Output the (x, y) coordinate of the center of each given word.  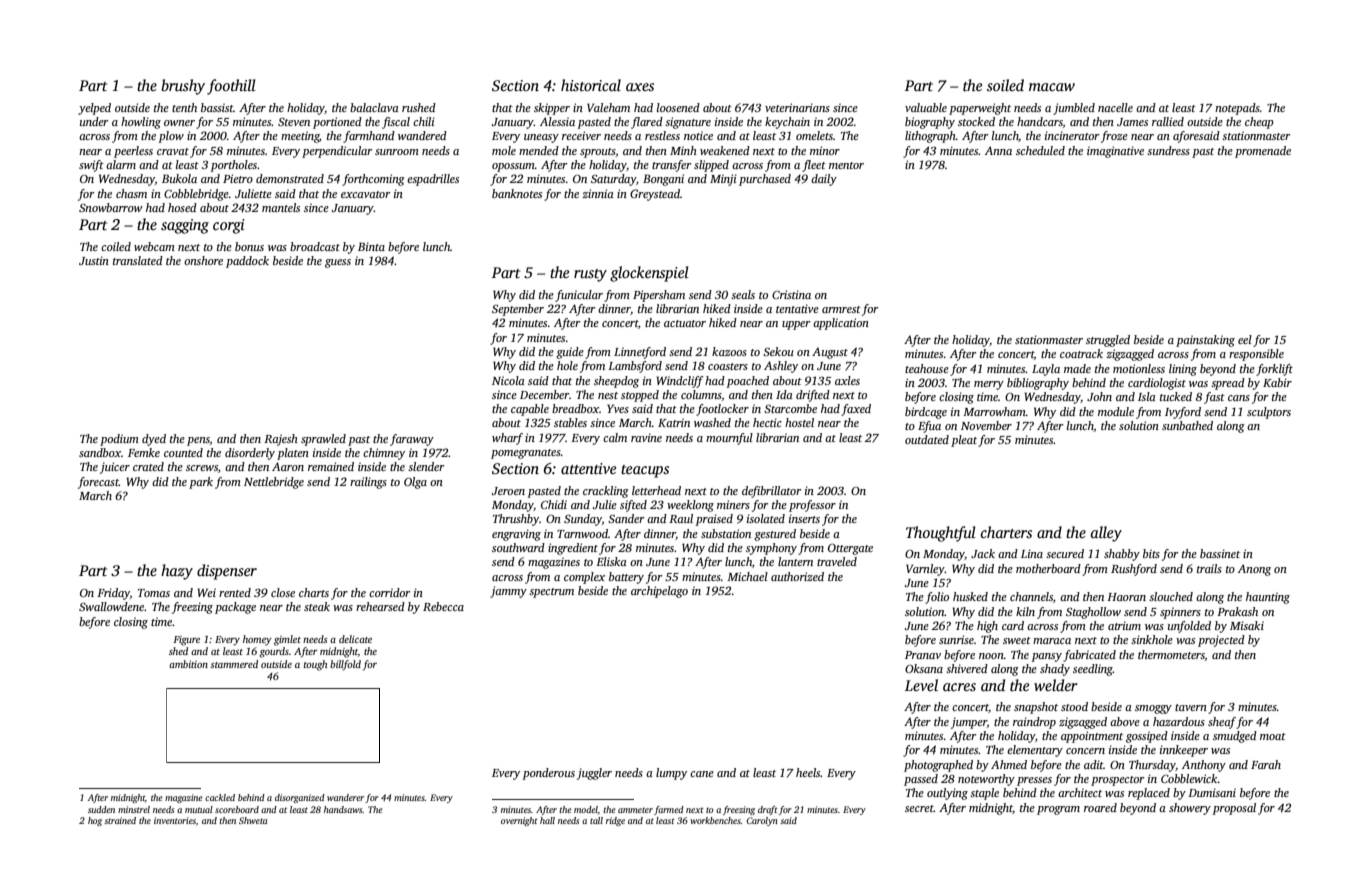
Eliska (611, 561)
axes (640, 87)
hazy (177, 572)
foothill (231, 87)
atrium (1124, 625)
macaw (1052, 87)
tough (315, 665)
